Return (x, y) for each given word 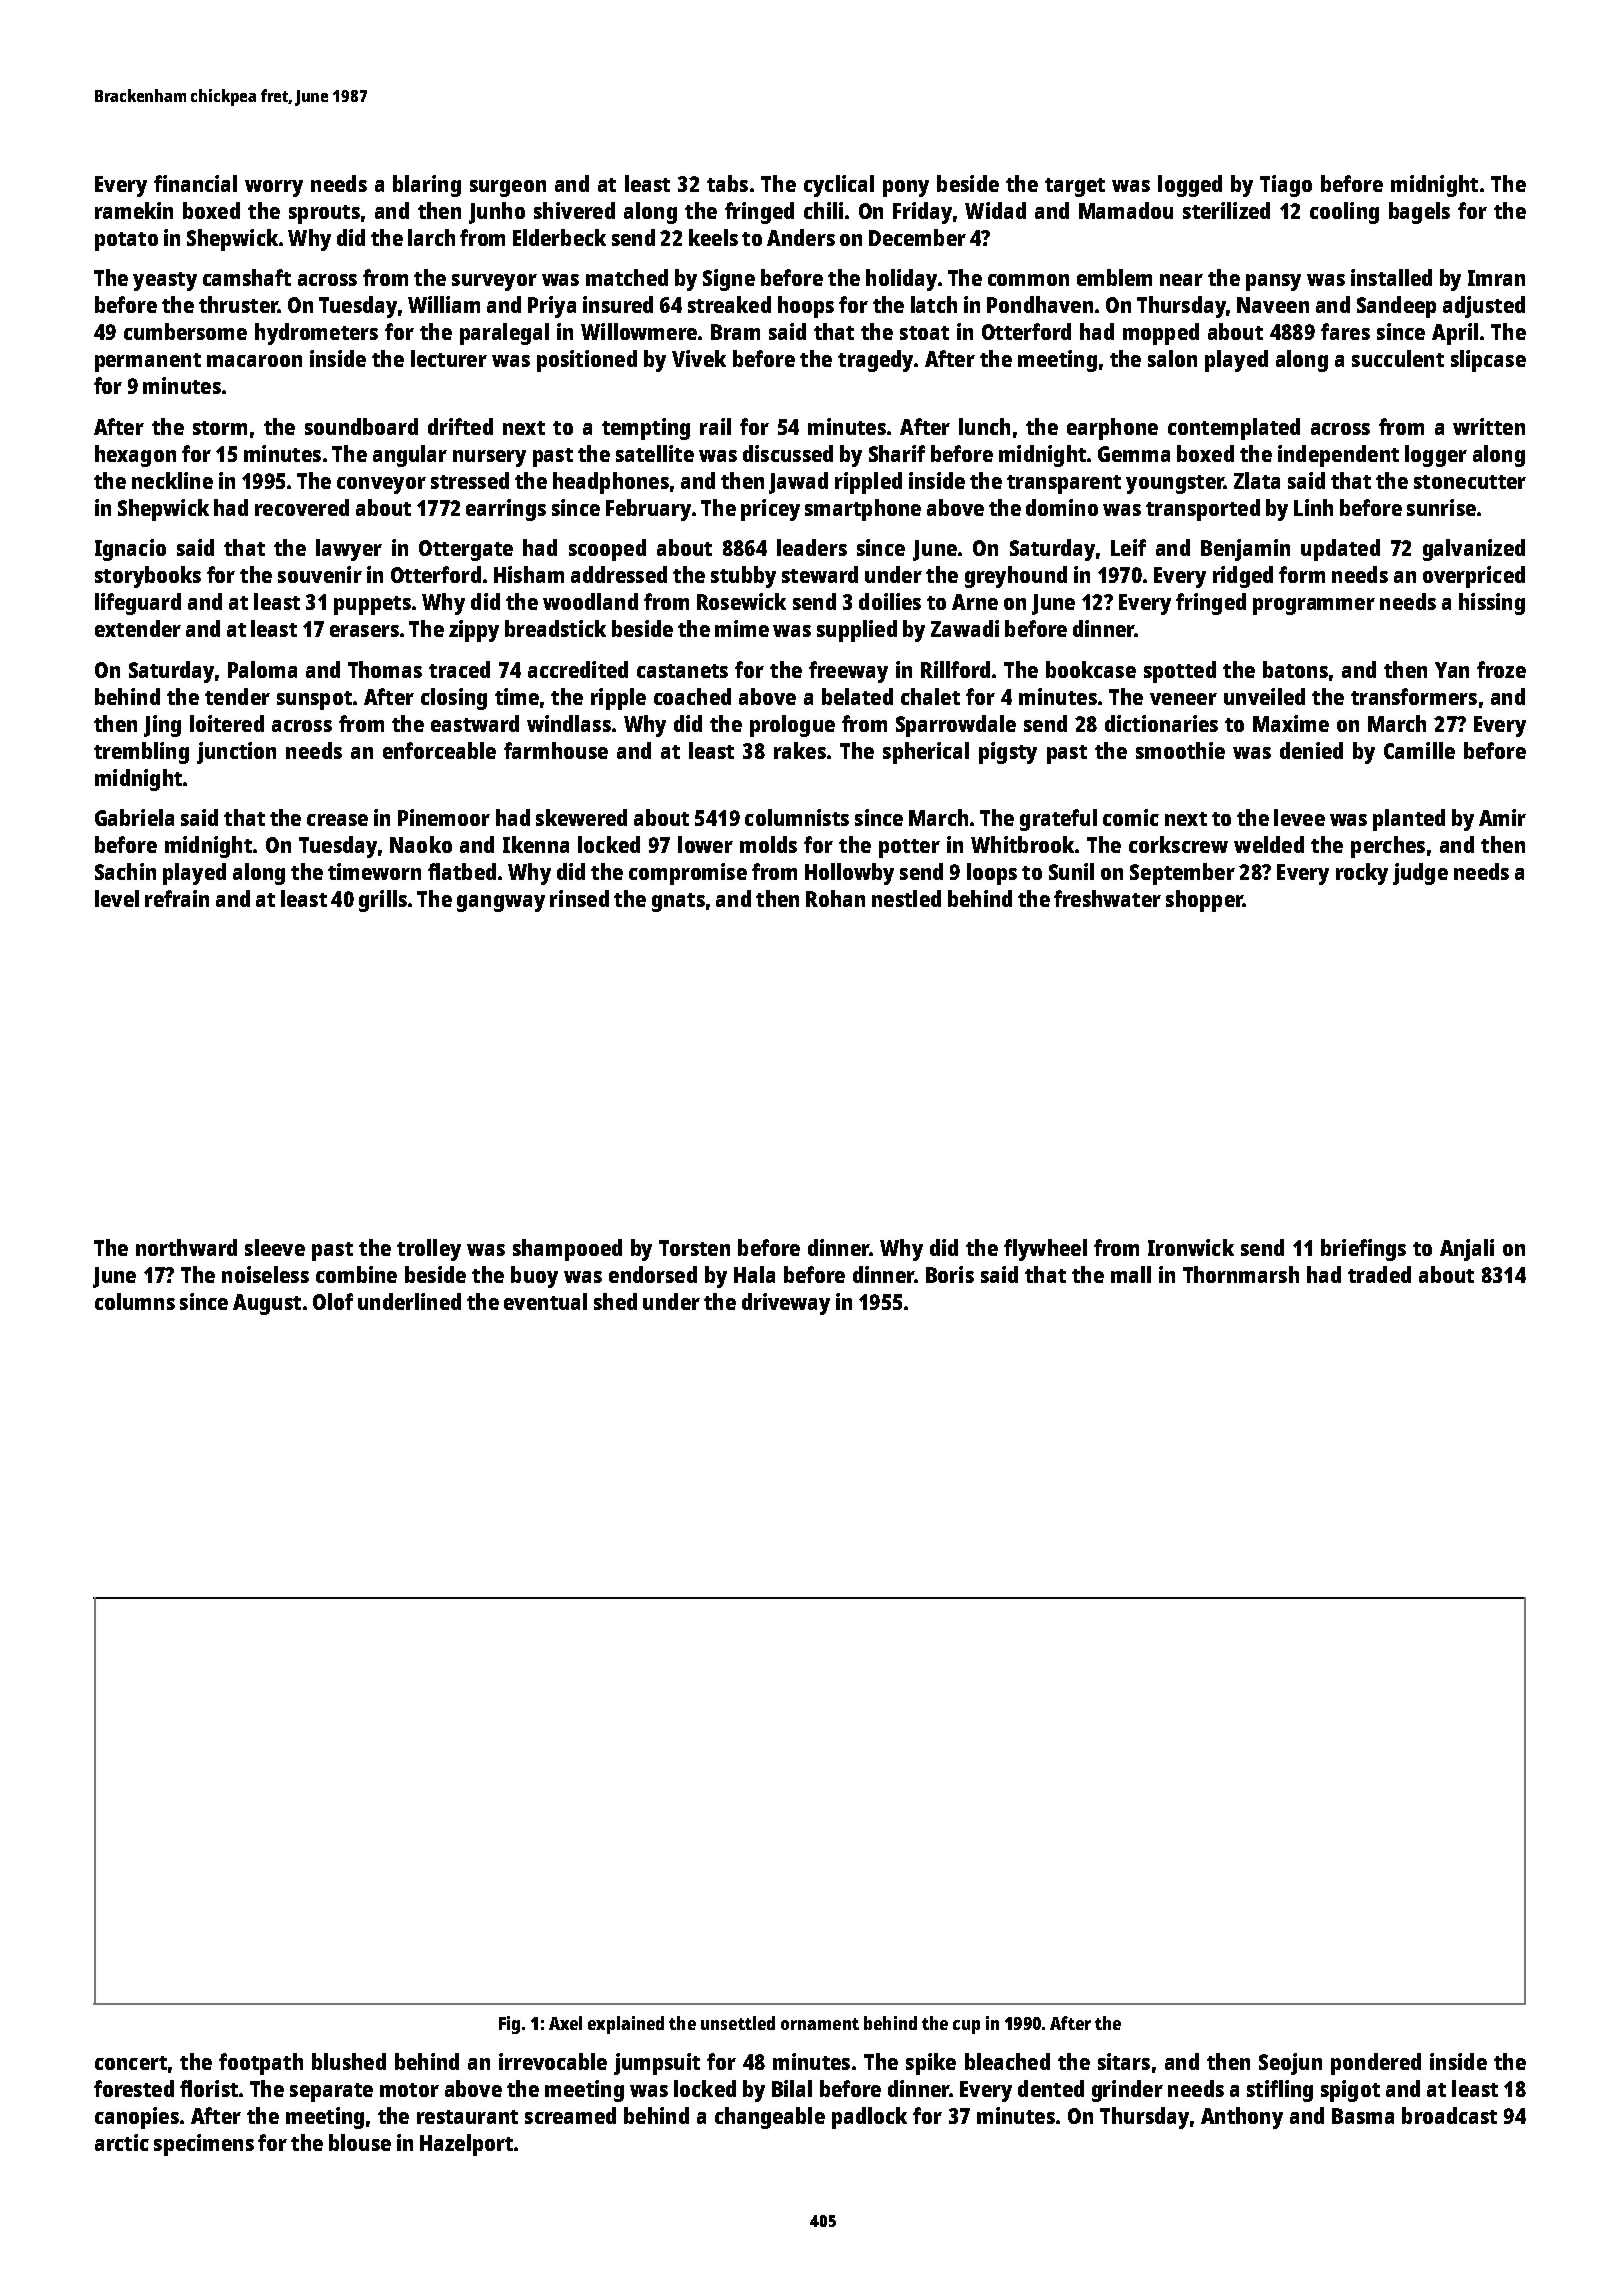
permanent (148, 362)
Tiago (1286, 186)
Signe (729, 280)
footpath (261, 2064)
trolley (429, 1250)
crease (337, 820)
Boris (950, 1274)
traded (1379, 1274)
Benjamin (1245, 550)
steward (820, 574)
